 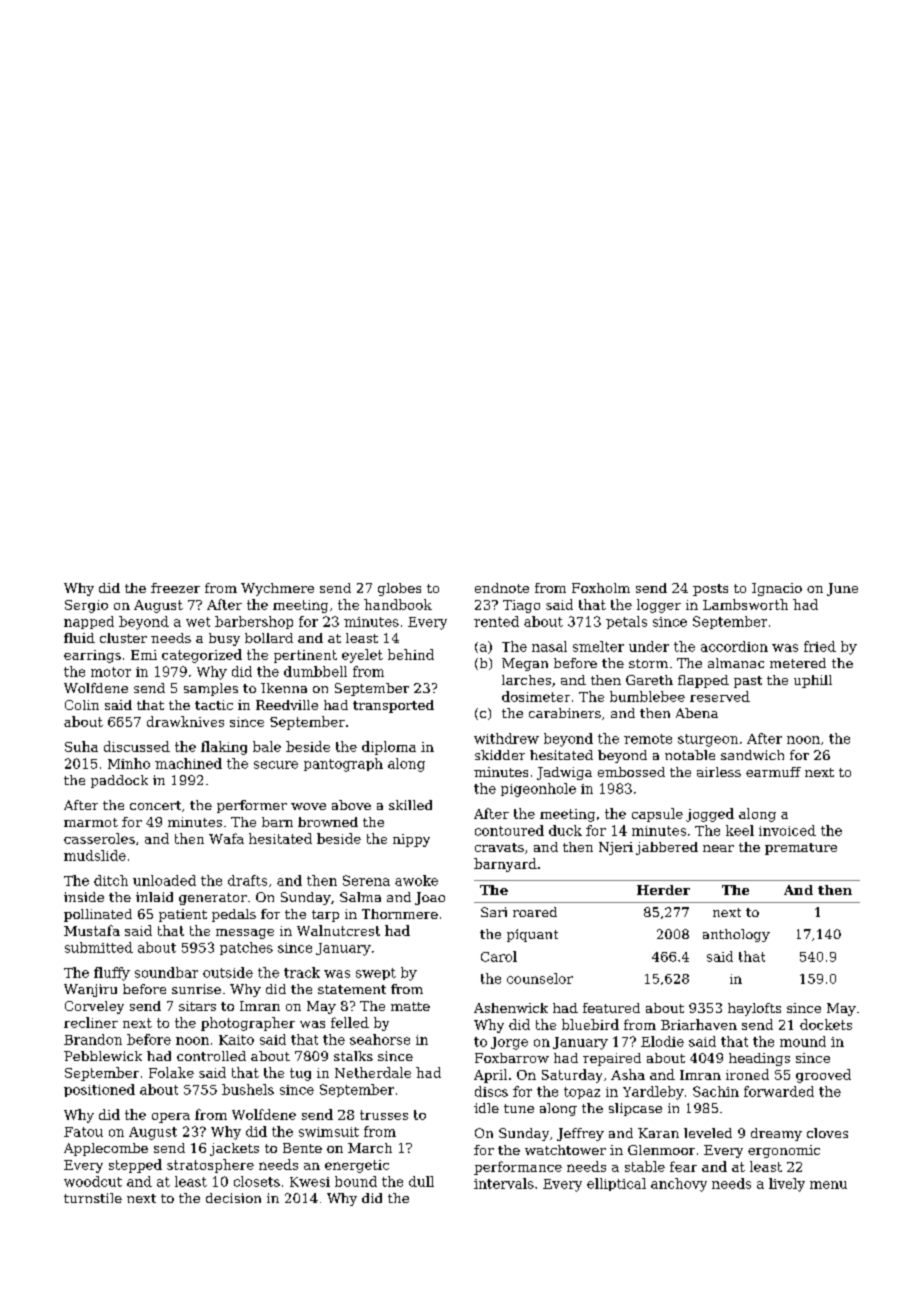 I want to click on dockets, so click(x=826, y=1024).
